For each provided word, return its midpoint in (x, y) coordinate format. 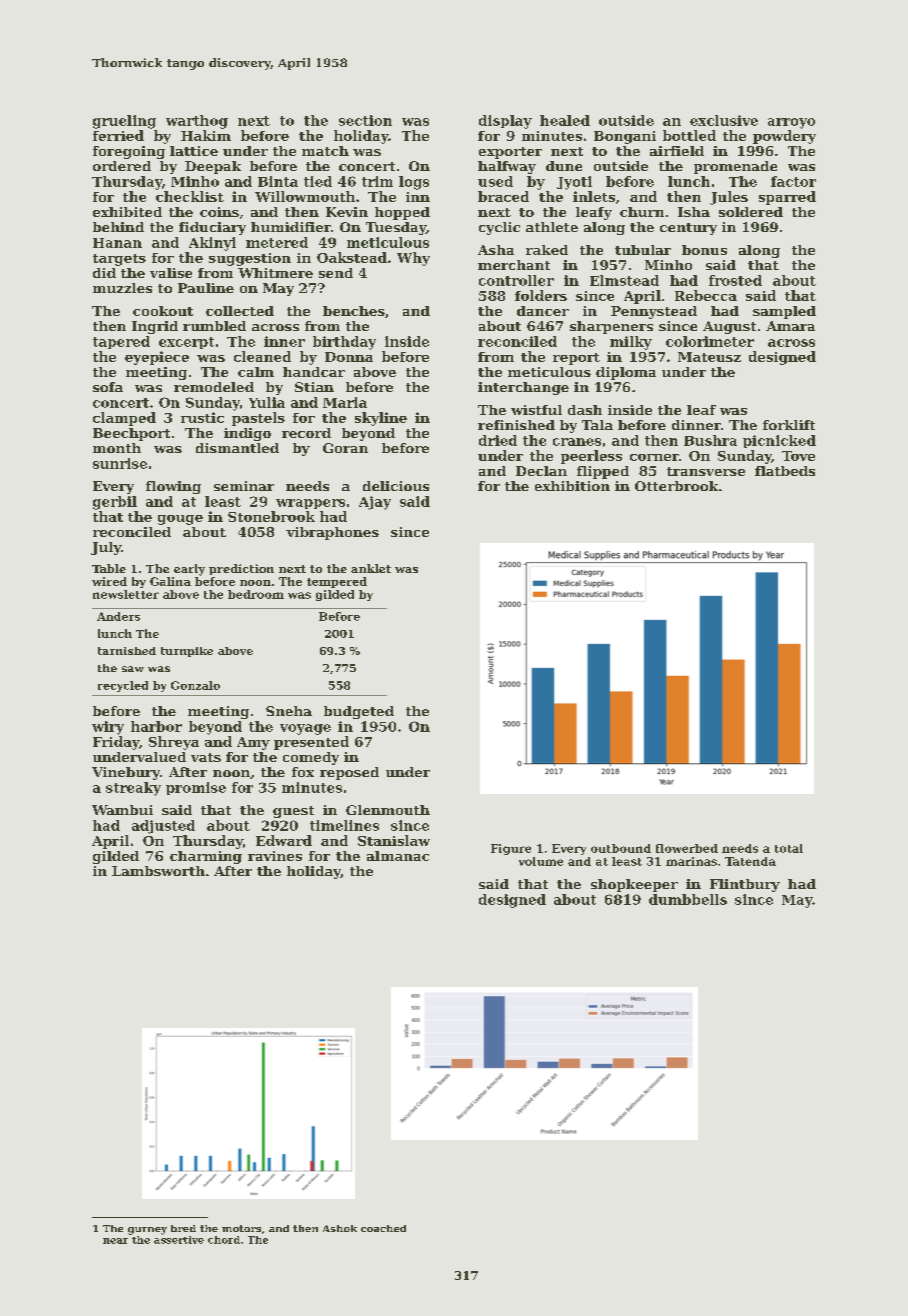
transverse (706, 471)
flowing (173, 487)
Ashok (340, 1228)
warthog (197, 122)
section (365, 120)
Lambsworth (158, 871)
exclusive (724, 120)
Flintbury (745, 885)
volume (541, 861)
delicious (396, 486)
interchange (523, 388)
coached (383, 1228)
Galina (170, 581)
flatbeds (785, 471)
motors (241, 1228)
